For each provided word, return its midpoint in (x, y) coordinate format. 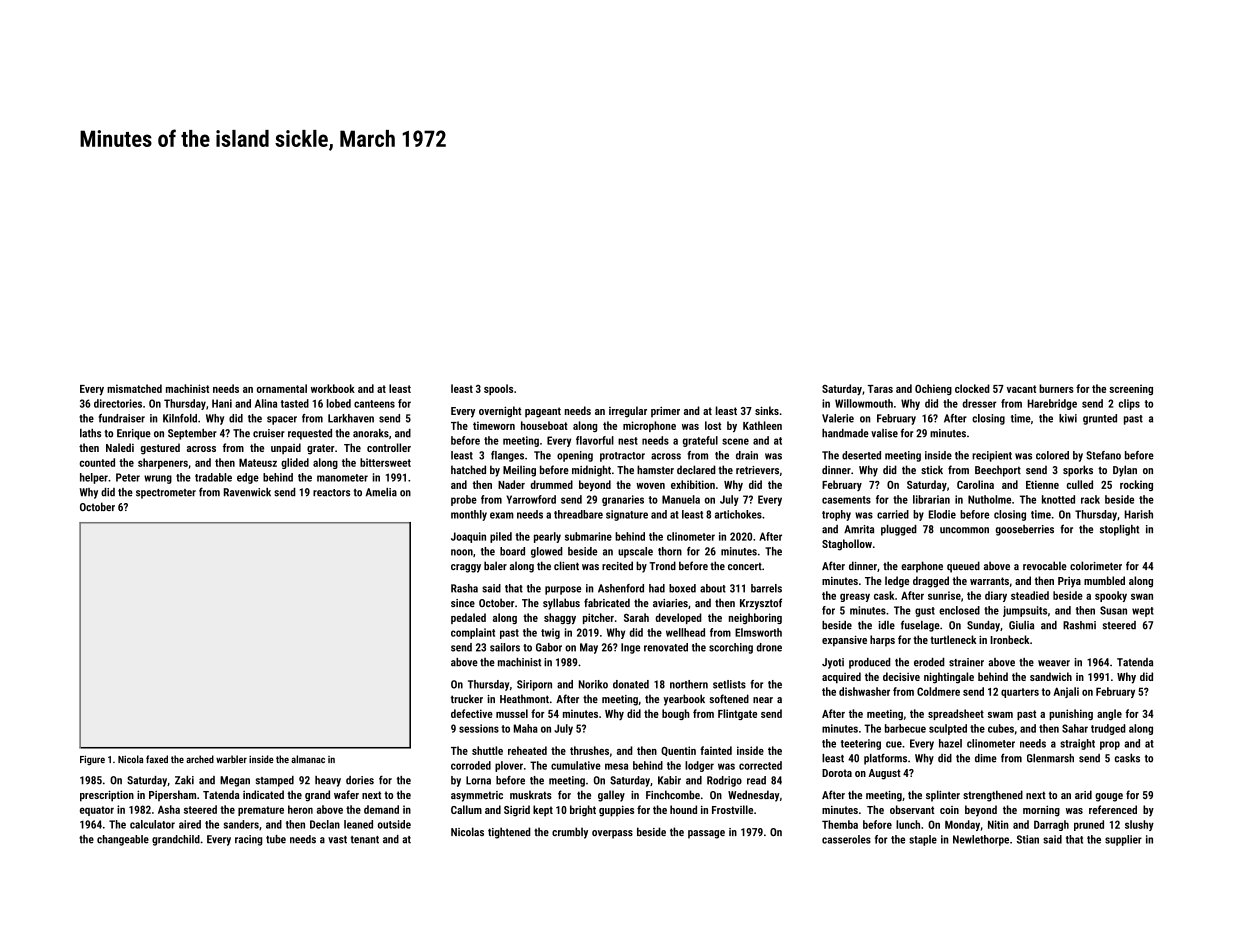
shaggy (560, 619)
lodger (699, 766)
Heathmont (524, 698)
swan (1142, 596)
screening (1131, 389)
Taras (880, 389)
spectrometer (166, 494)
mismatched (134, 388)
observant (912, 809)
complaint (473, 633)
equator (97, 811)
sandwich (1051, 676)
